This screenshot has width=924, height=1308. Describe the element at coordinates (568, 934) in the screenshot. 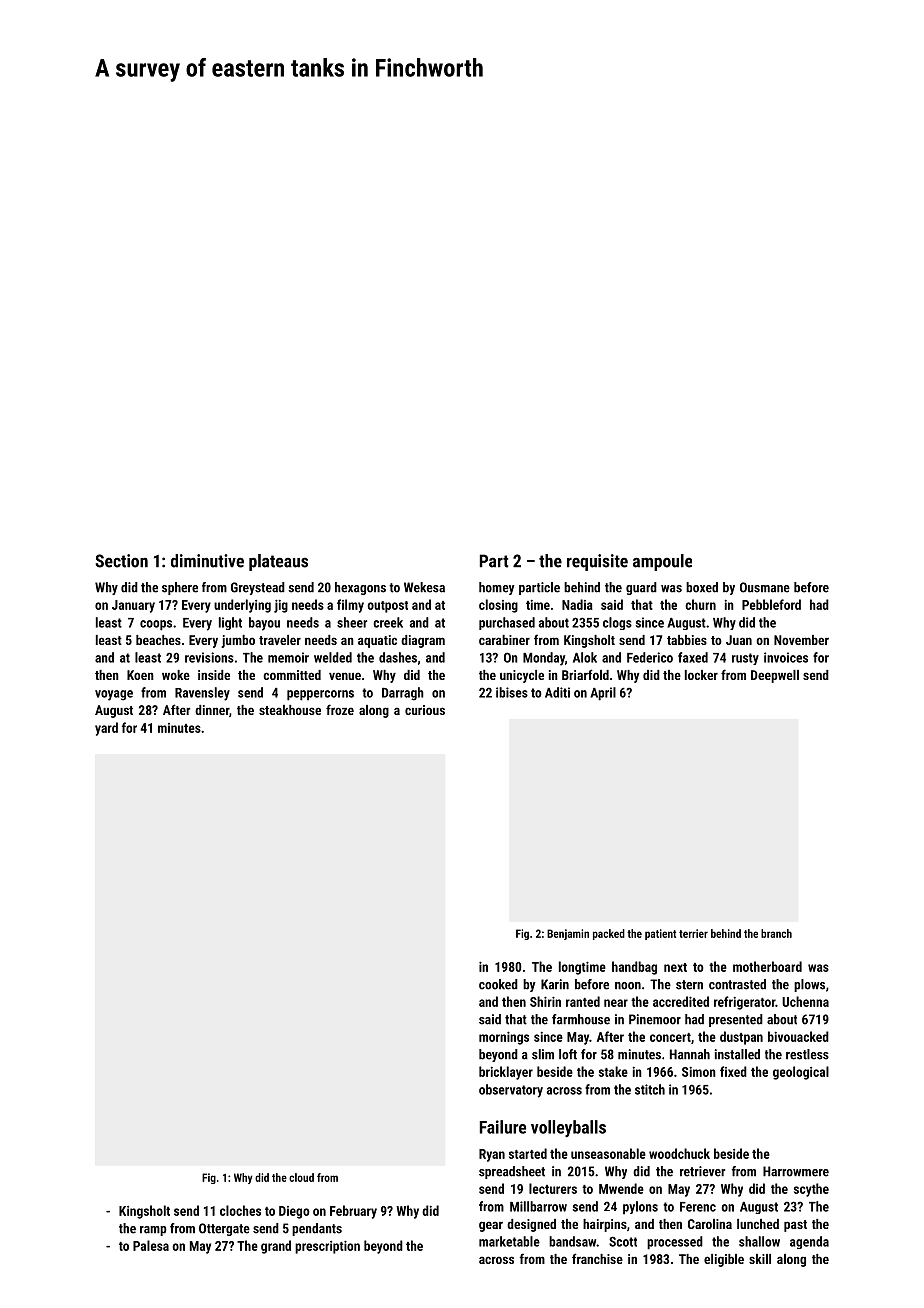

I see `Benjamin` at that location.
